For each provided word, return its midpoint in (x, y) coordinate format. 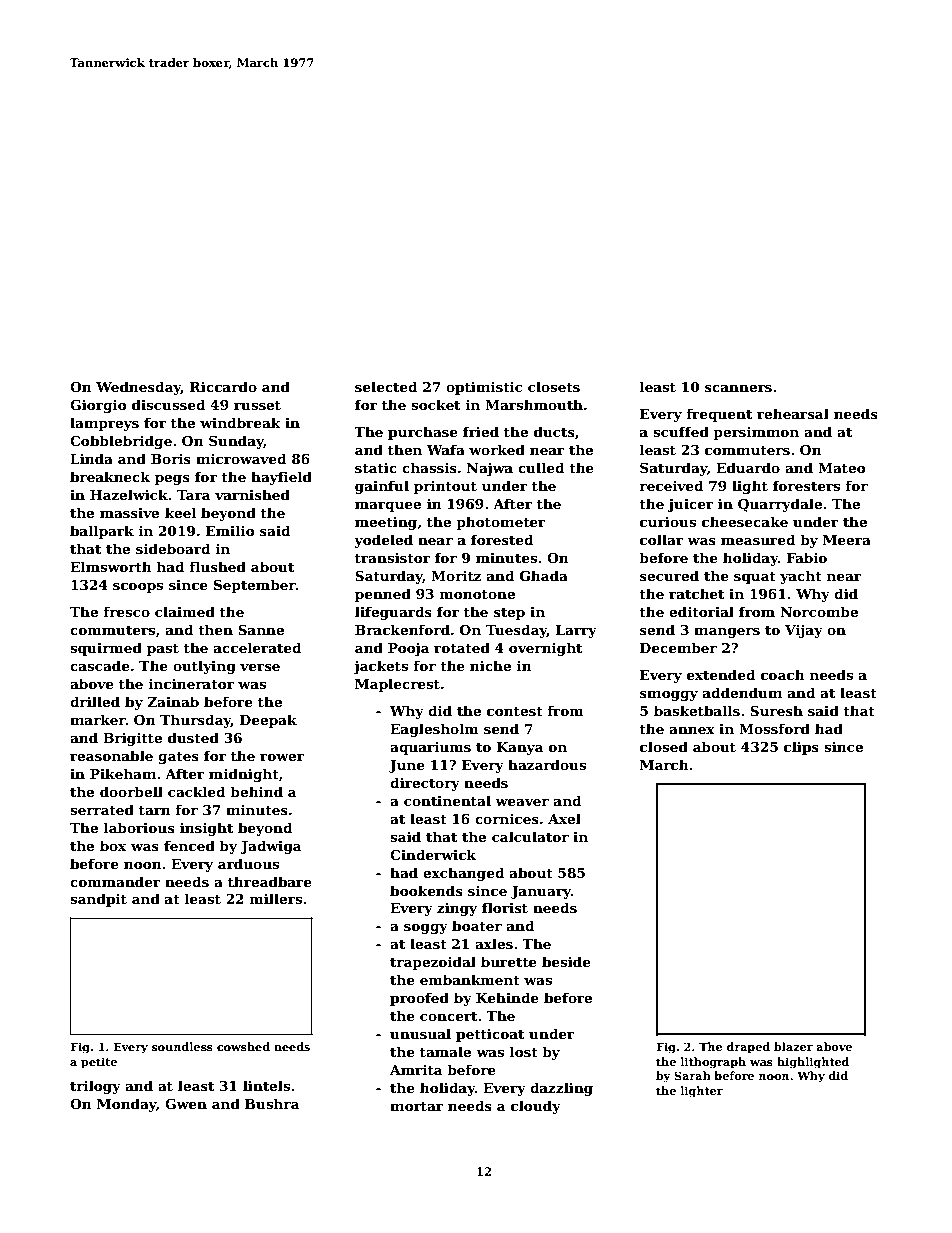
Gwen (186, 1104)
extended (721, 674)
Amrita (416, 1070)
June (407, 766)
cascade (100, 665)
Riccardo (223, 386)
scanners (738, 388)
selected (386, 386)
